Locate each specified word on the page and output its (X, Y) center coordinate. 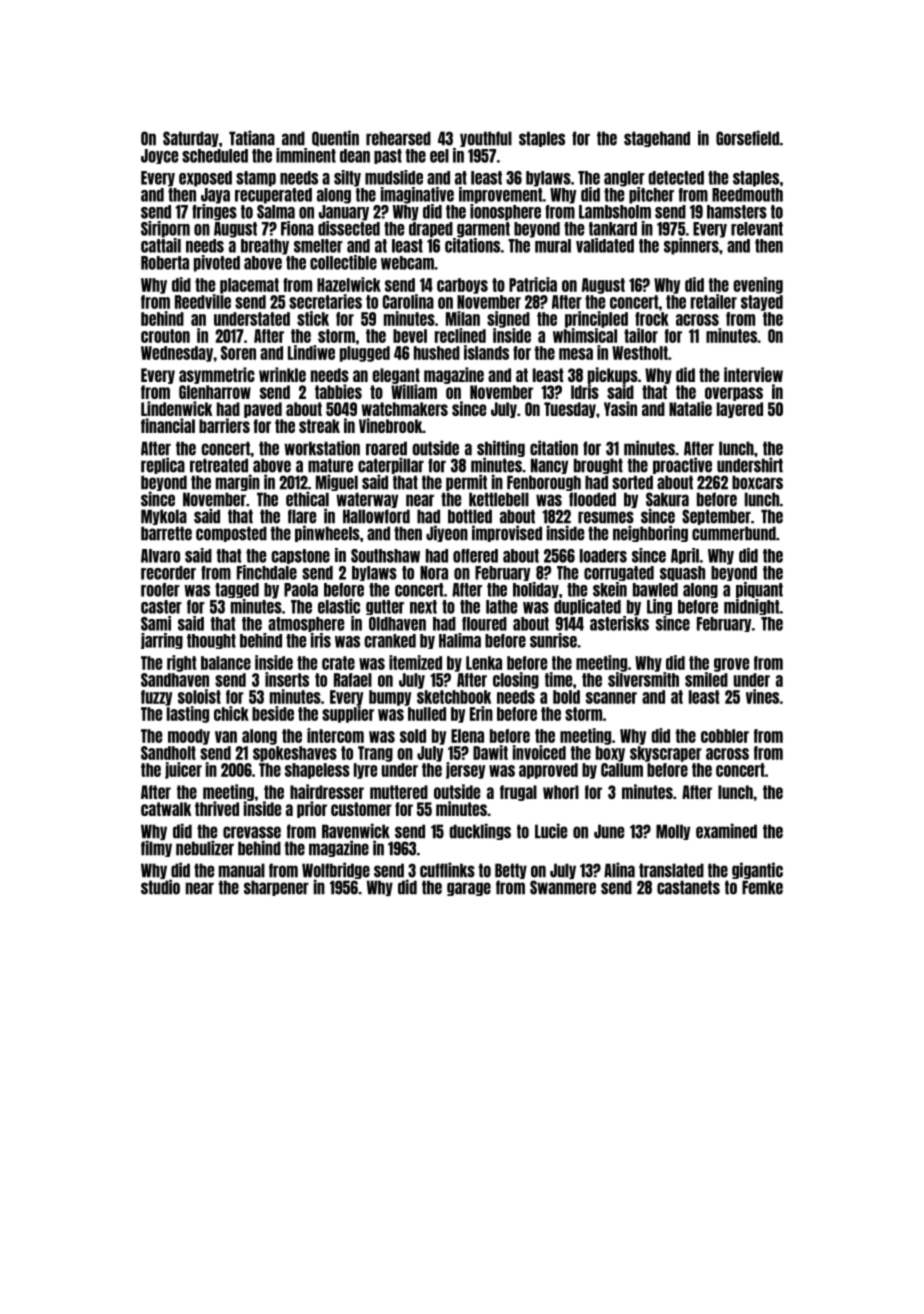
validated (605, 245)
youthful (486, 139)
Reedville (203, 301)
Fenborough (544, 483)
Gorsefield (747, 138)
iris (321, 640)
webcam (407, 263)
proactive (682, 465)
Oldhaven (397, 624)
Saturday (191, 139)
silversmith (643, 679)
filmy (156, 848)
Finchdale (267, 572)
